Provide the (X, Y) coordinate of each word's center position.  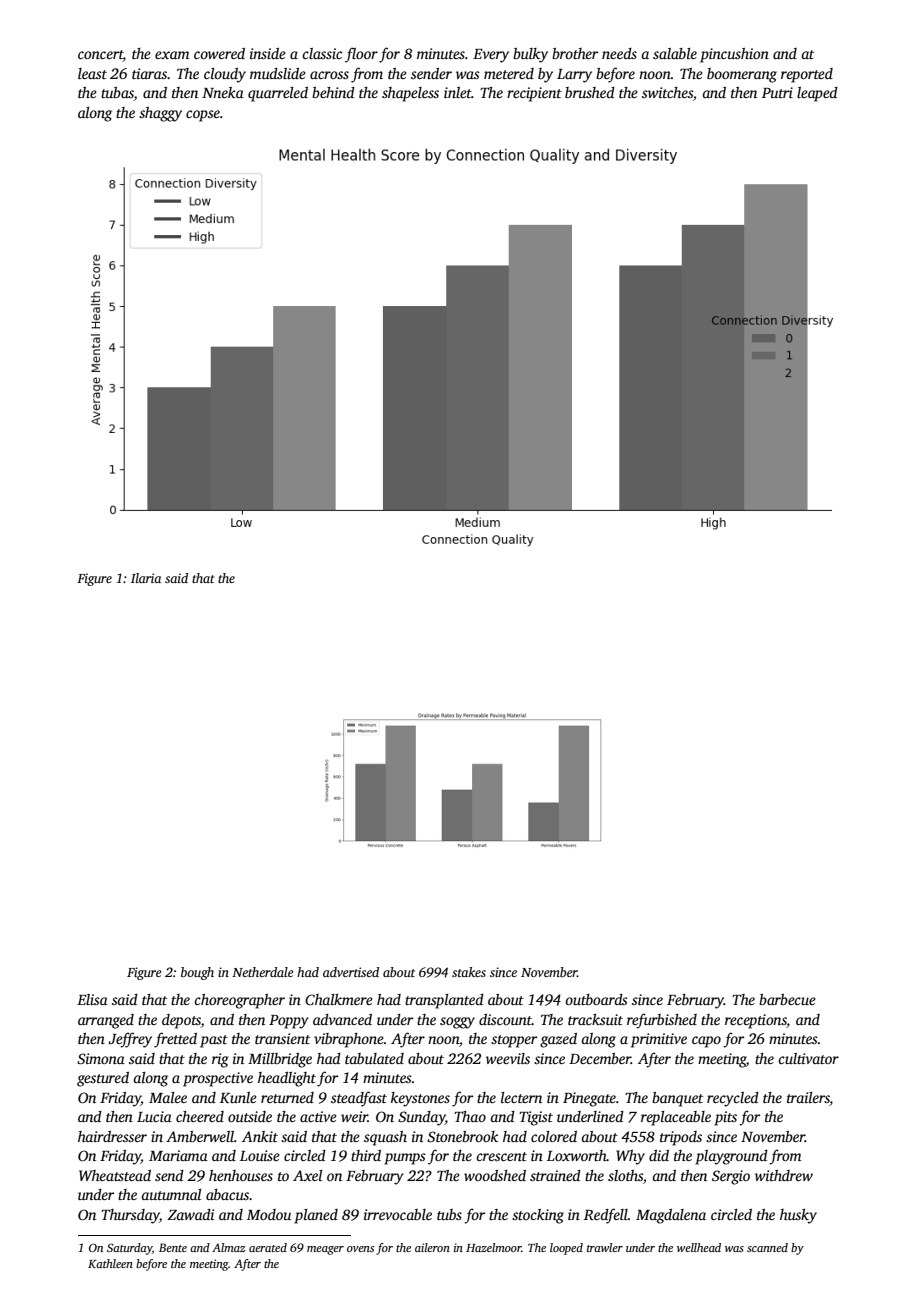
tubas (117, 94)
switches (667, 92)
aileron (432, 1247)
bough (197, 973)
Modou (269, 1214)
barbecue (787, 999)
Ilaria (146, 578)
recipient (534, 94)
